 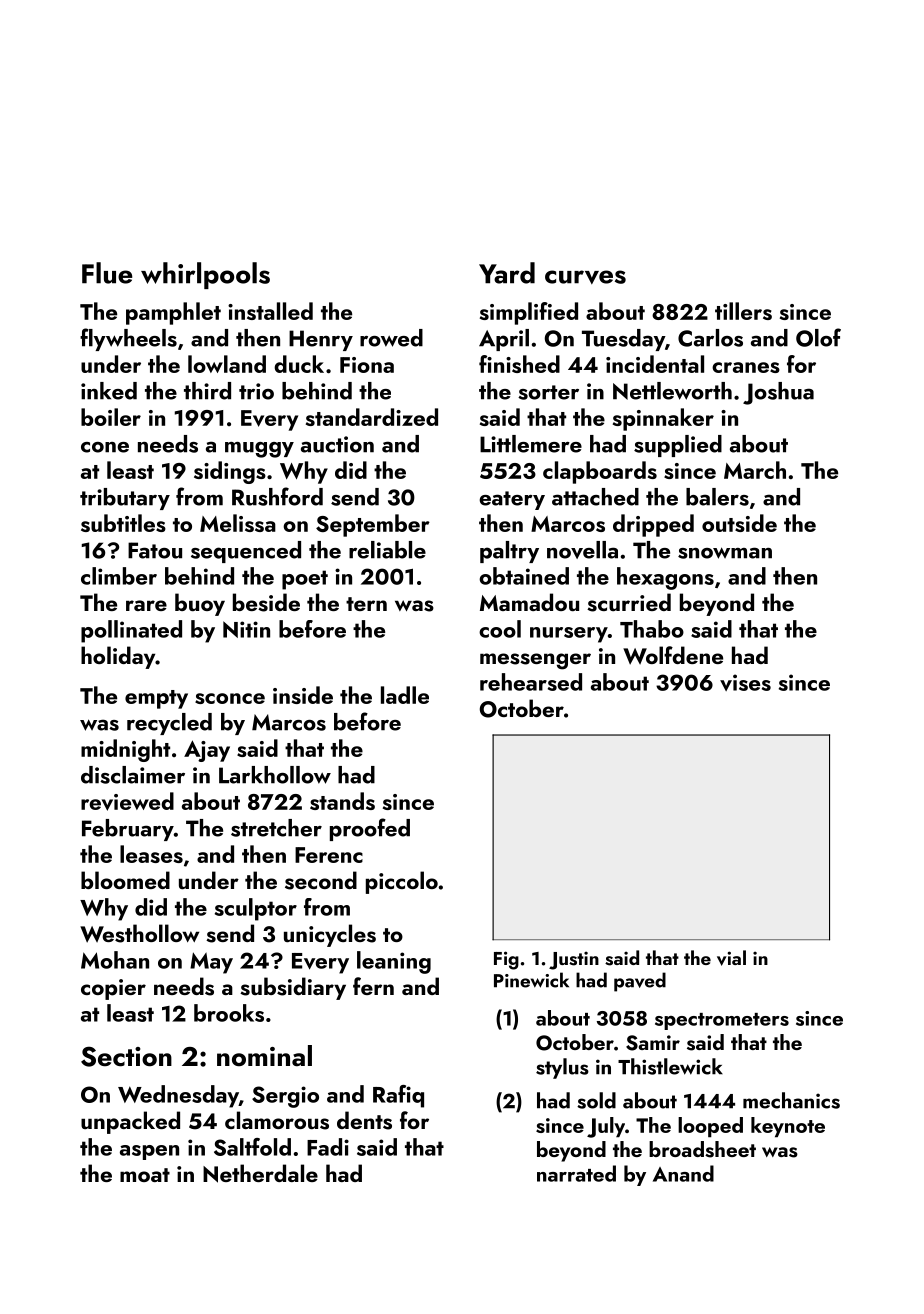 I want to click on novella, so click(x=582, y=550).
